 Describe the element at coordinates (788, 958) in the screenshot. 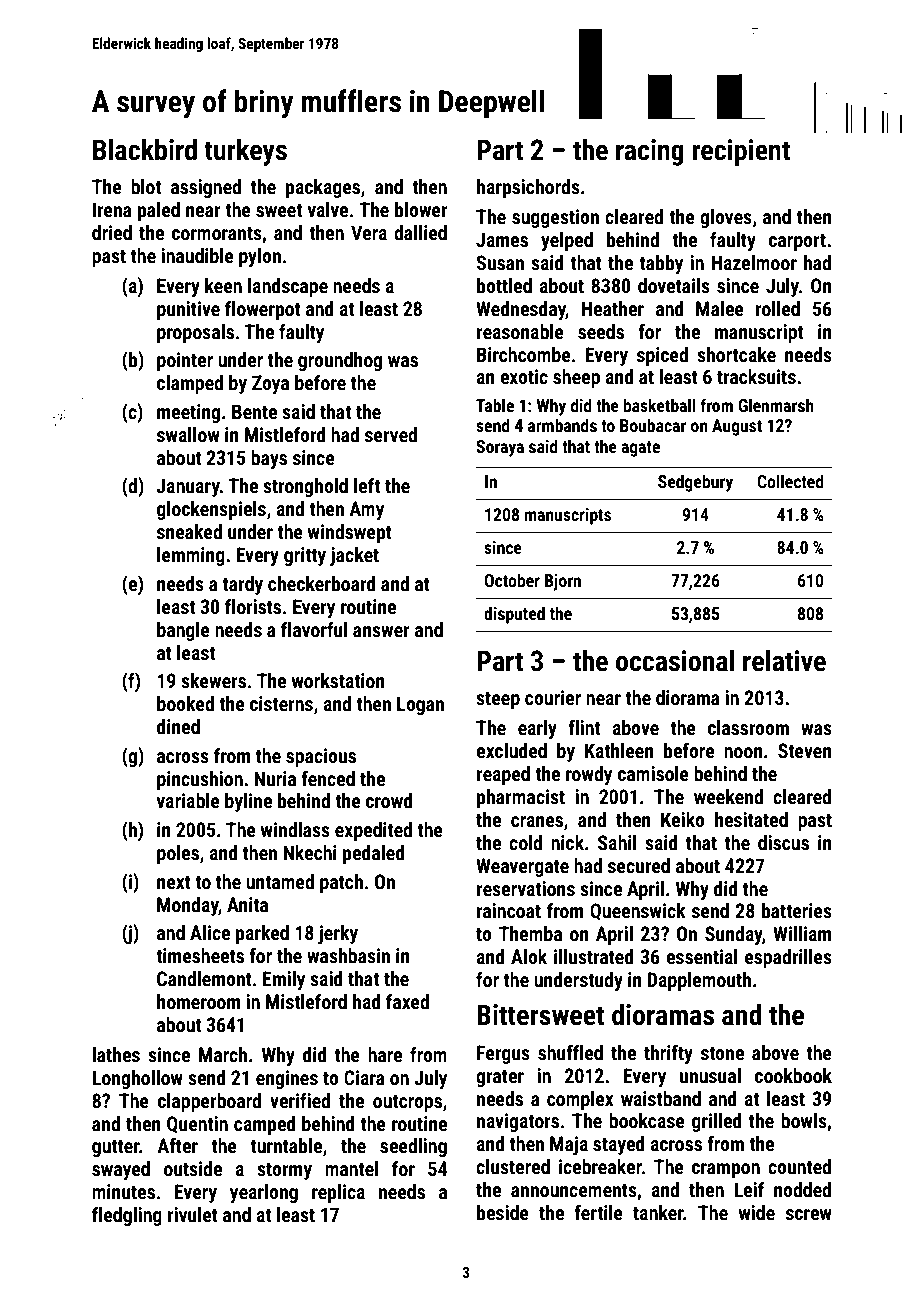

I see `espadrilles` at that location.
